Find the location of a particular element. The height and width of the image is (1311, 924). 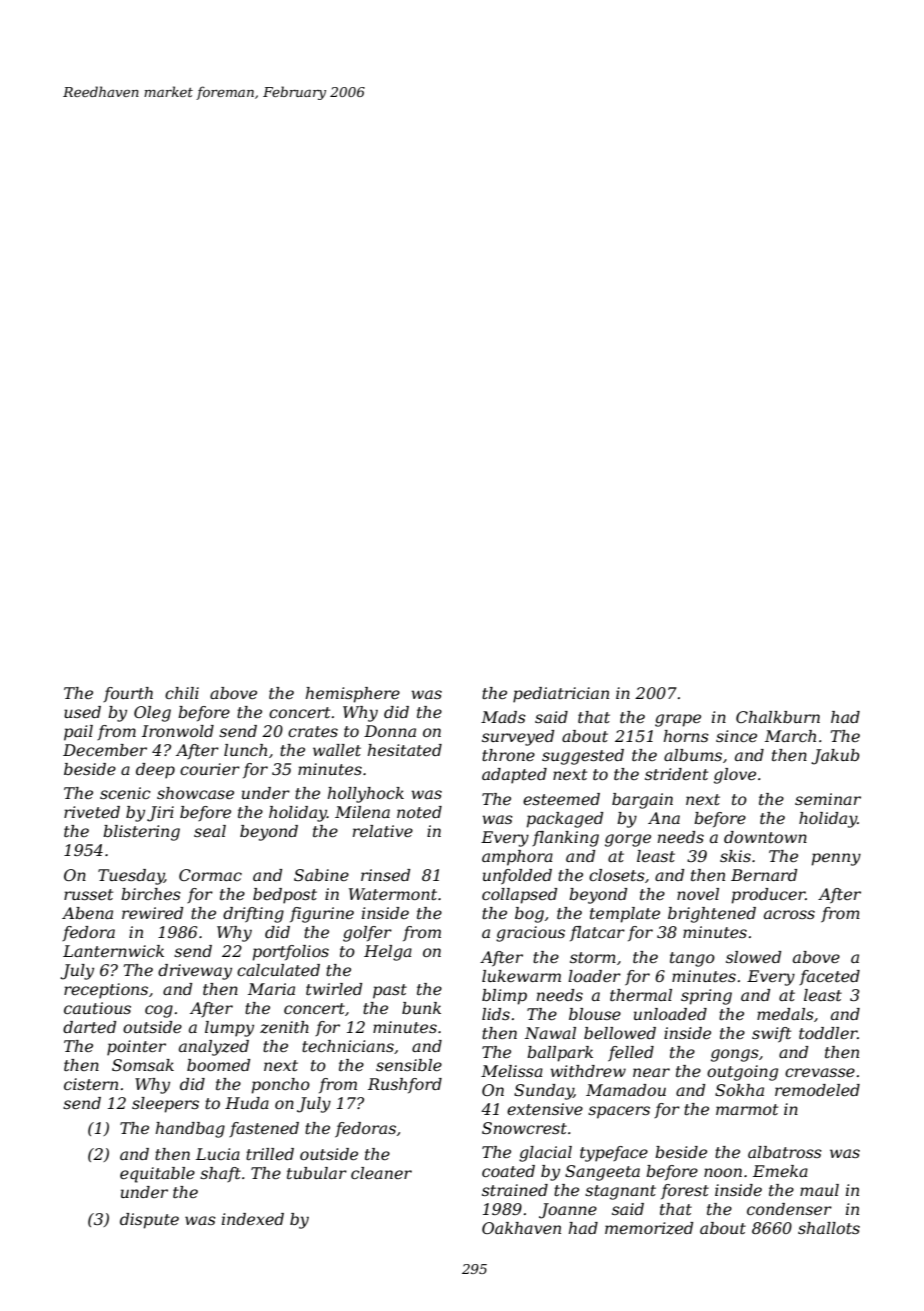

esteemed is located at coordinates (561, 799).
